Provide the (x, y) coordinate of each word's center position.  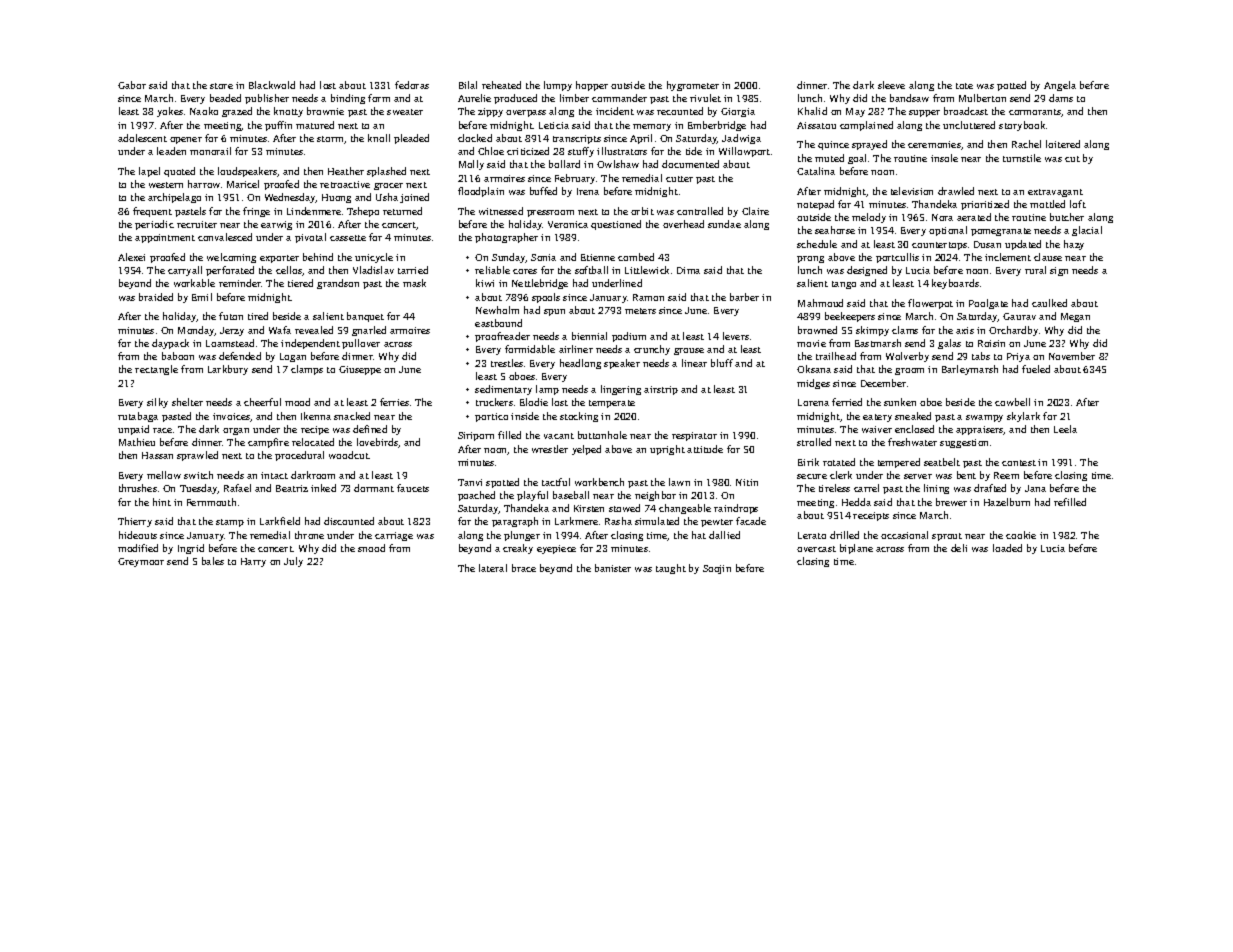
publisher (267, 99)
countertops (939, 246)
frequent (152, 212)
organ (236, 431)
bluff (722, 363)
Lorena (813, 402)
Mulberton (982, 98)
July (293, 562)
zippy (490, 112)
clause (1048, 257)
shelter (187, 402)
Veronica (568, 224)
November (1072, 356)
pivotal (310, 238)
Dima (688, 270)
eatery (877, 418)
